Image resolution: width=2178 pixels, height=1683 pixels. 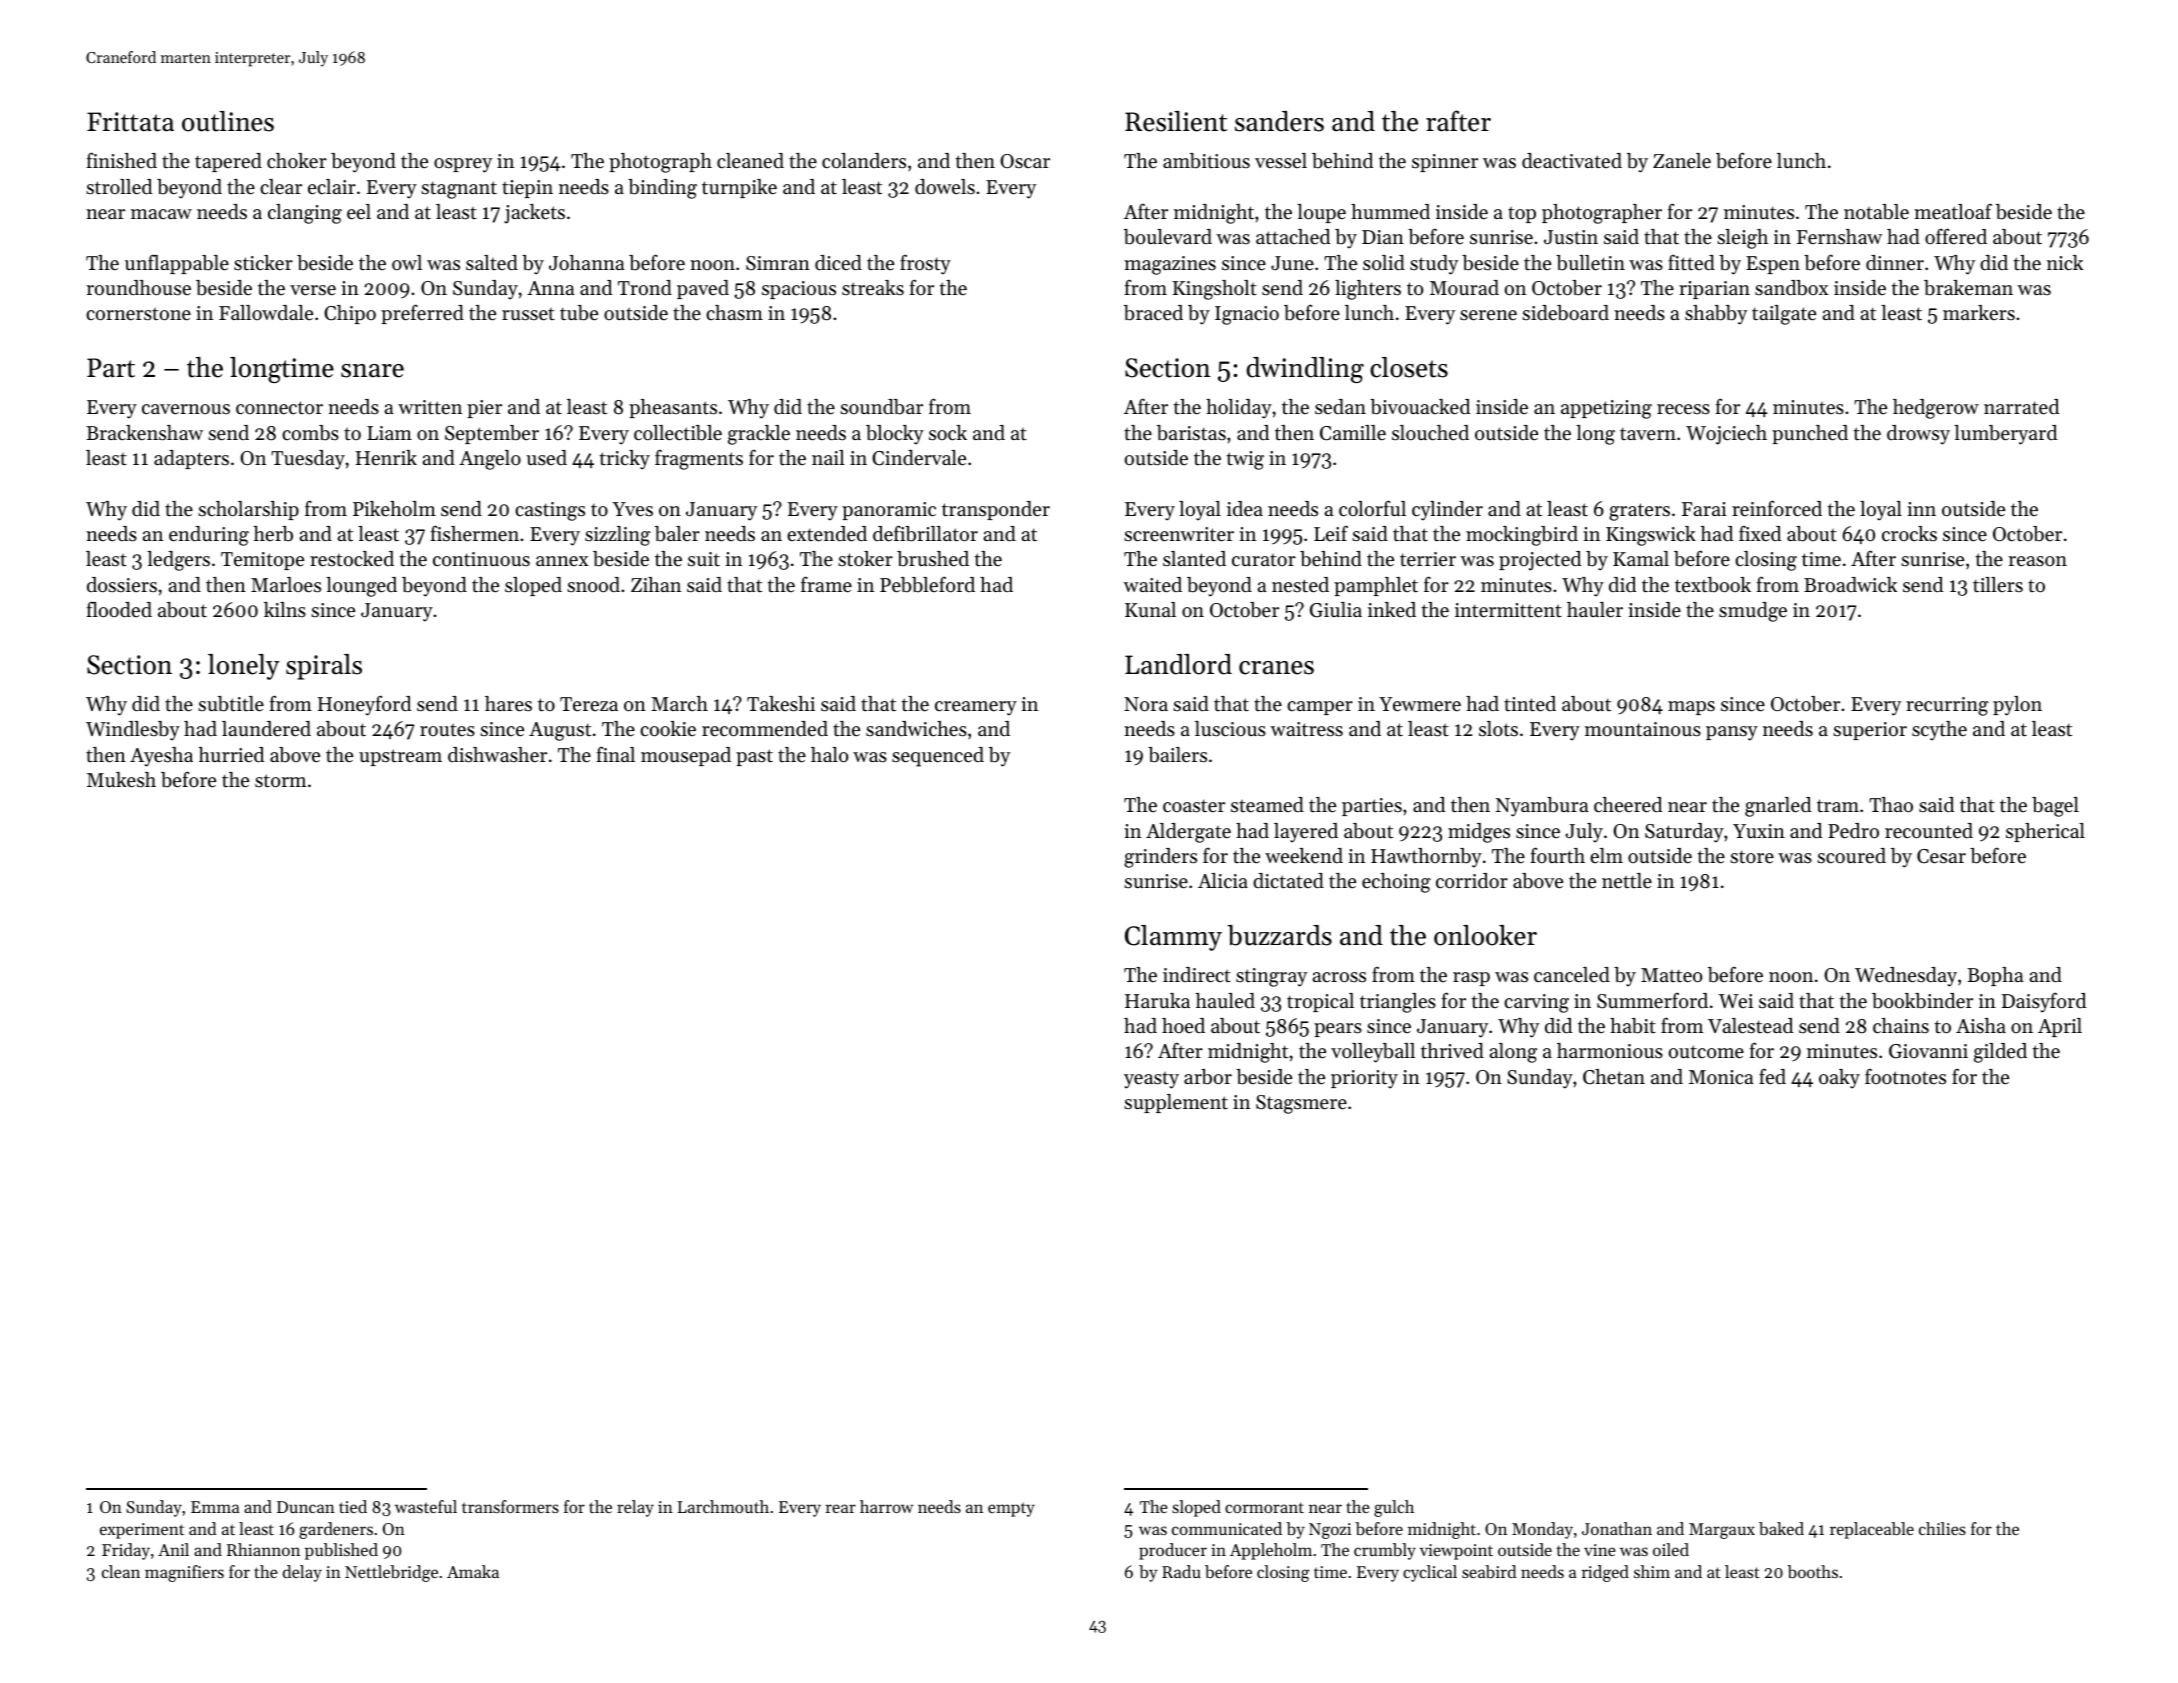 I want to click on Emma, so click(x=215, y=1507).
